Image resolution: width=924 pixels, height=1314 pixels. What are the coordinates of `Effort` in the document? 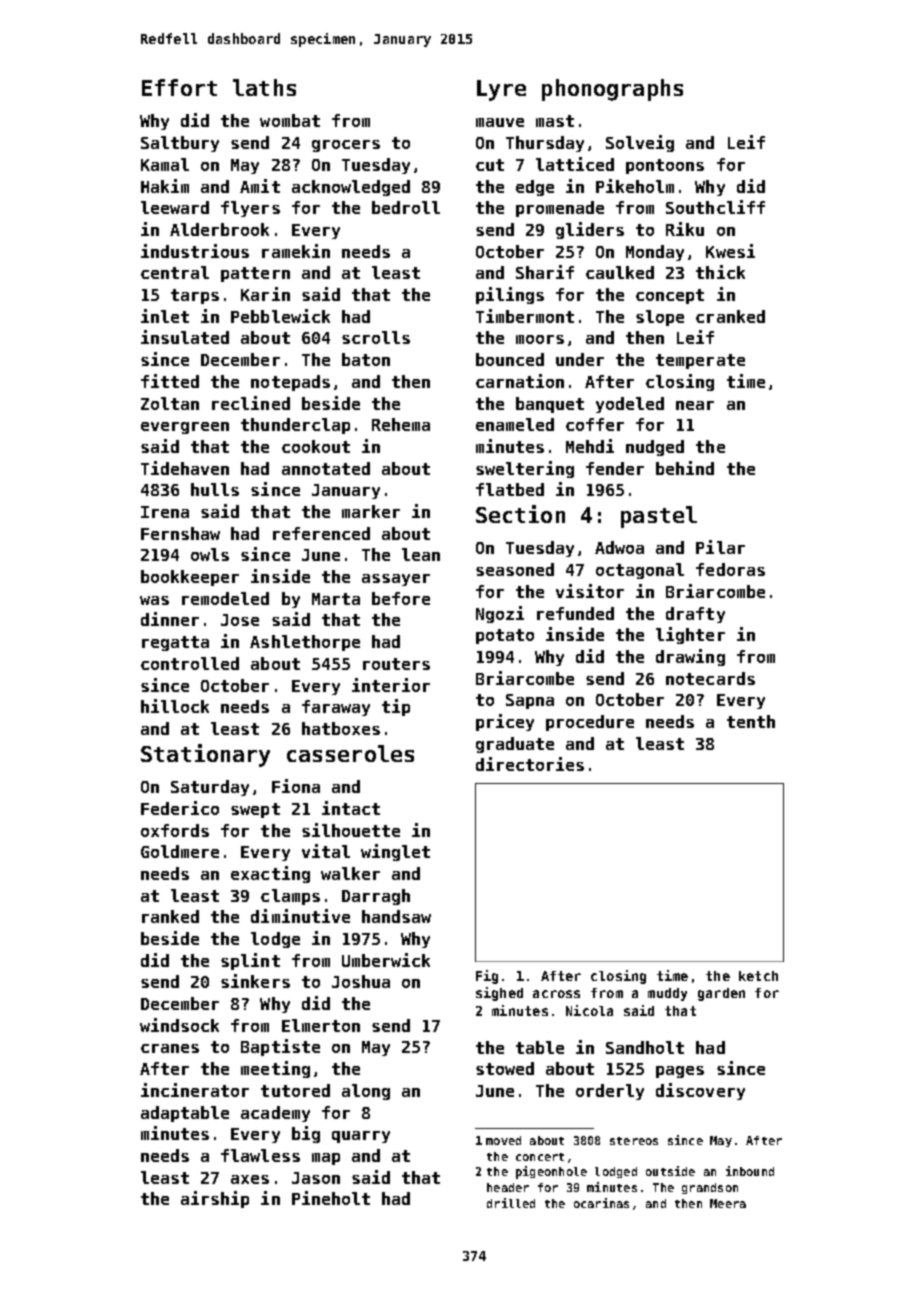 It's located at (179, 87).
